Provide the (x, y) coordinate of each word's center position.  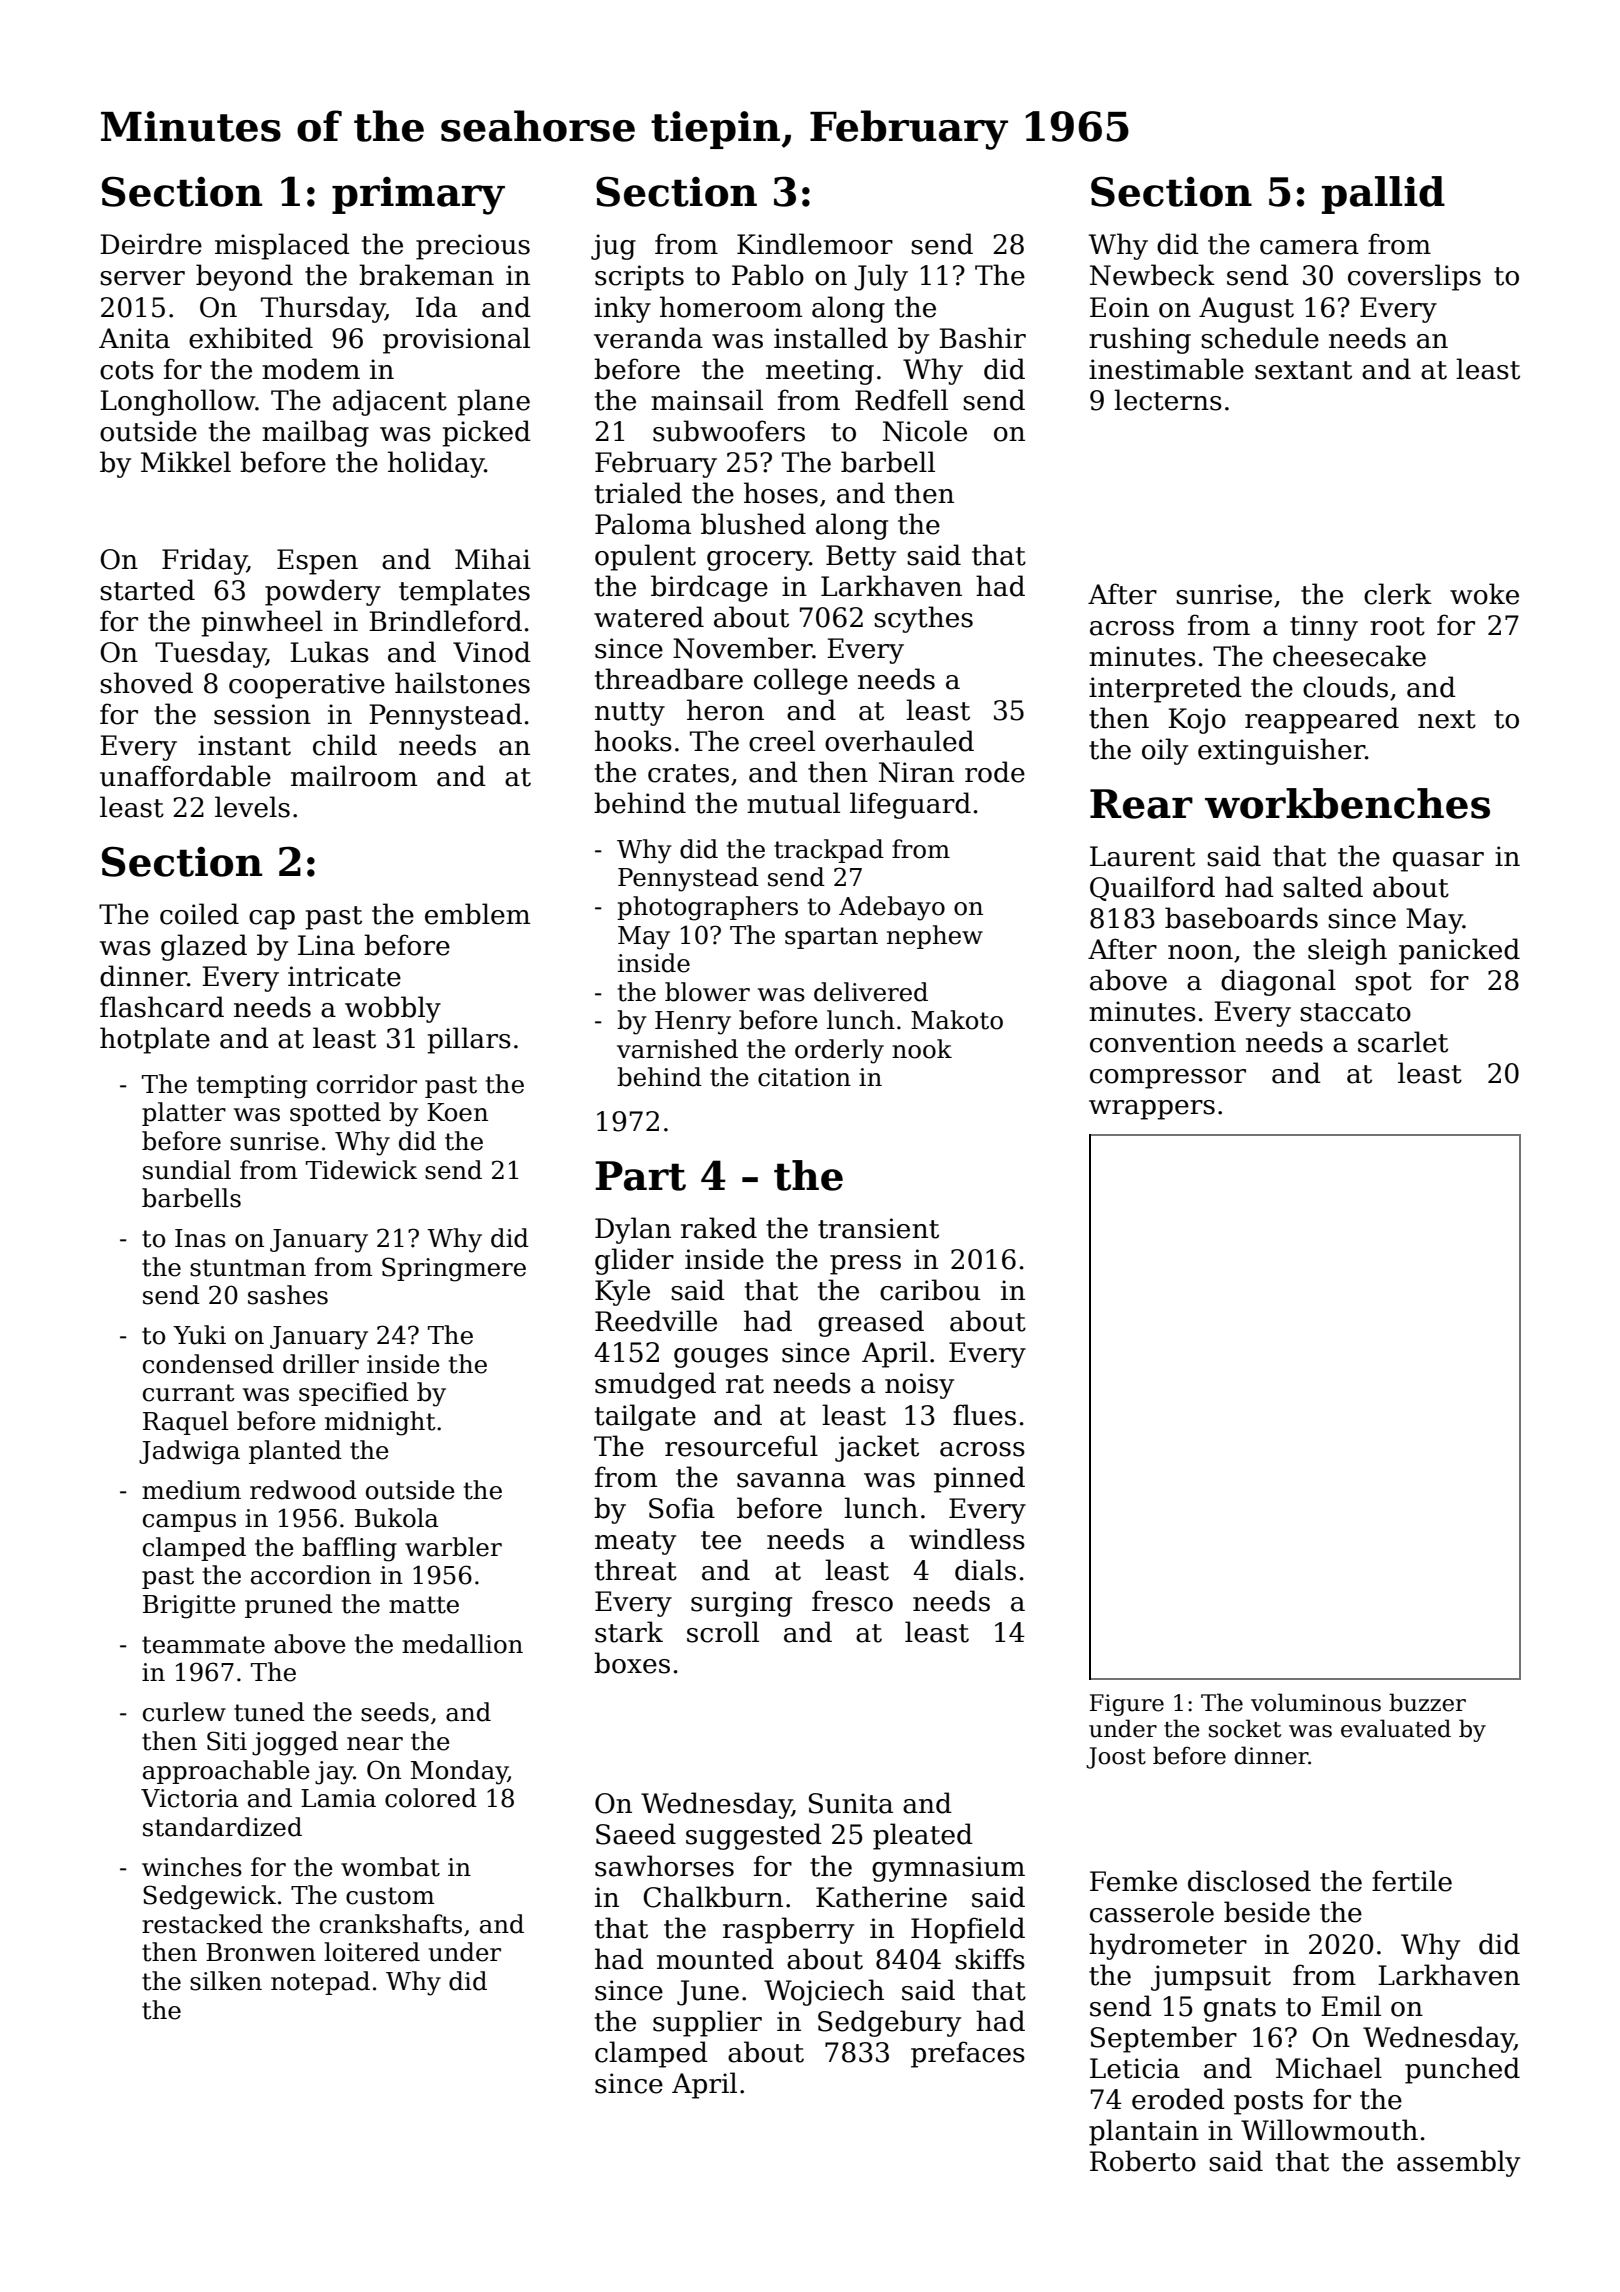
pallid (1383, 195)
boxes (632, 1663)
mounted (715, 1959)
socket (1245, 1728)
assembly (1458, 2163)
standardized (222, 1827)
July (881, 277)
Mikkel (186, 462)
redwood (303, 1490)
